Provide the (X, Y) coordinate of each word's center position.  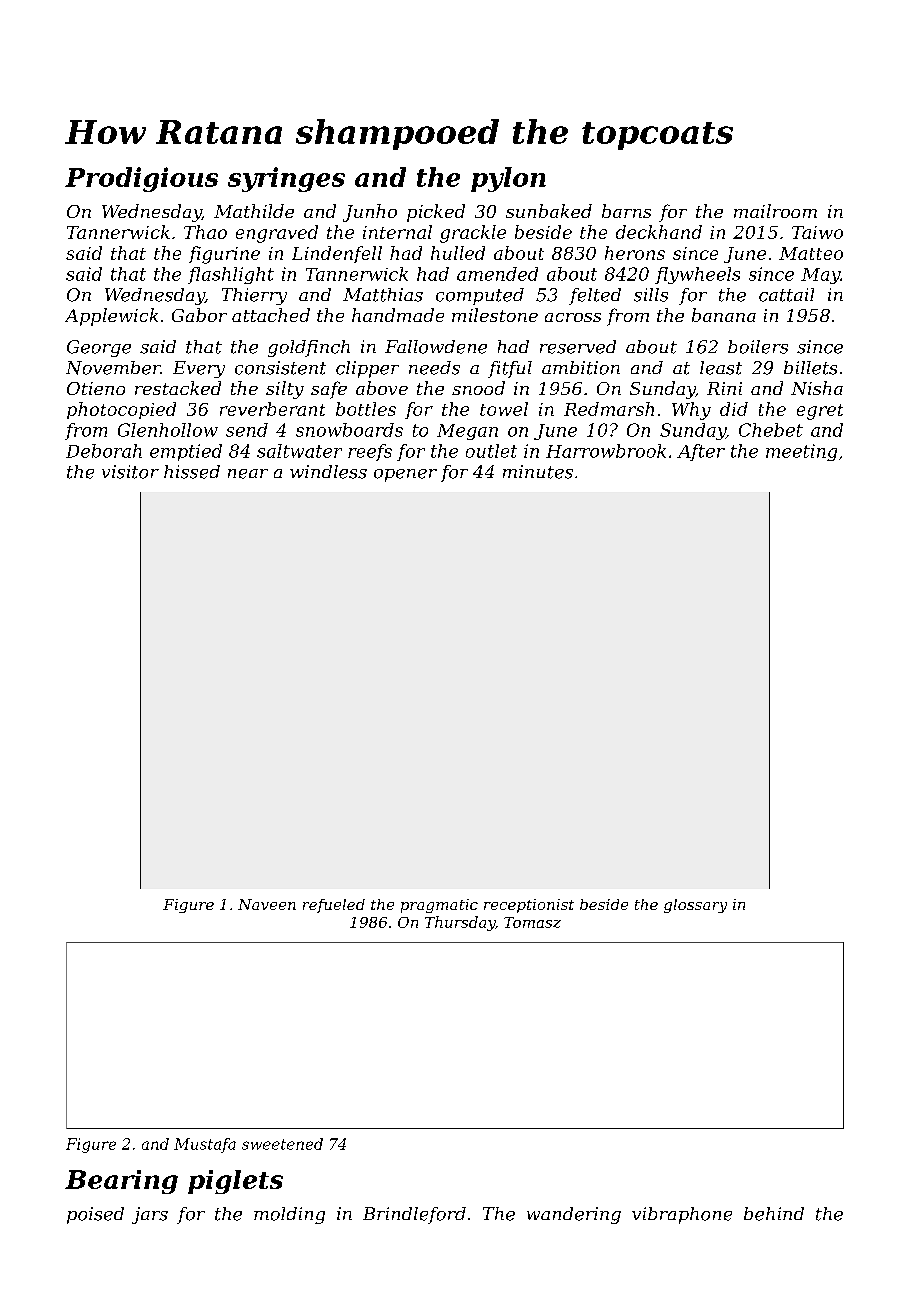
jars (150, 1215)
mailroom (775, 211)
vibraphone (682, 1215)
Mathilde (254, 211)
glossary (695, 906)
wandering (574, 1215)
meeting (801, 452)
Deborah (104, 451)
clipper (367, 369)
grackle (473, 234)
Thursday (460, 923)
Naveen (267, 904)
